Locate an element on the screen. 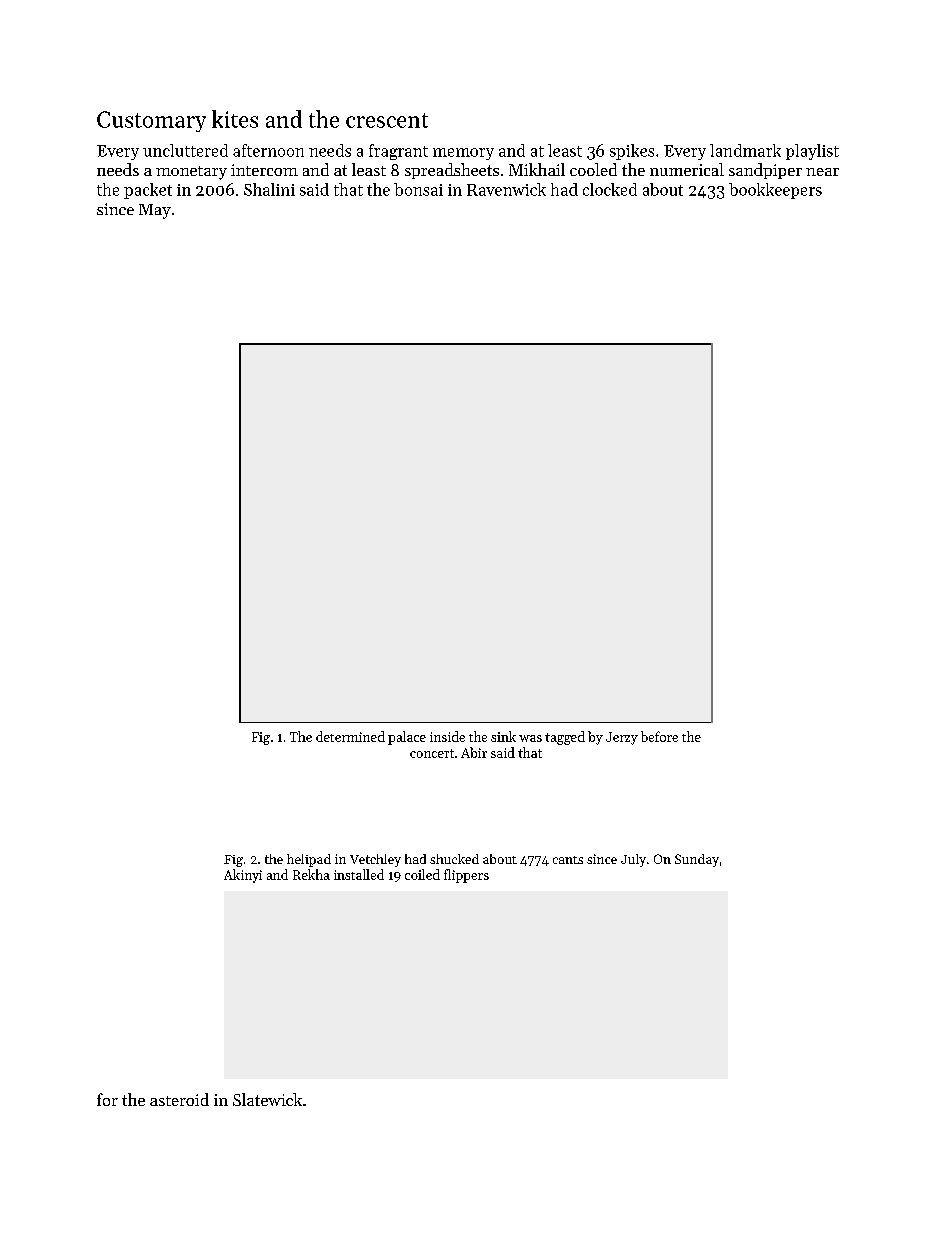  bonsai is located at coordinates (418, 189).
